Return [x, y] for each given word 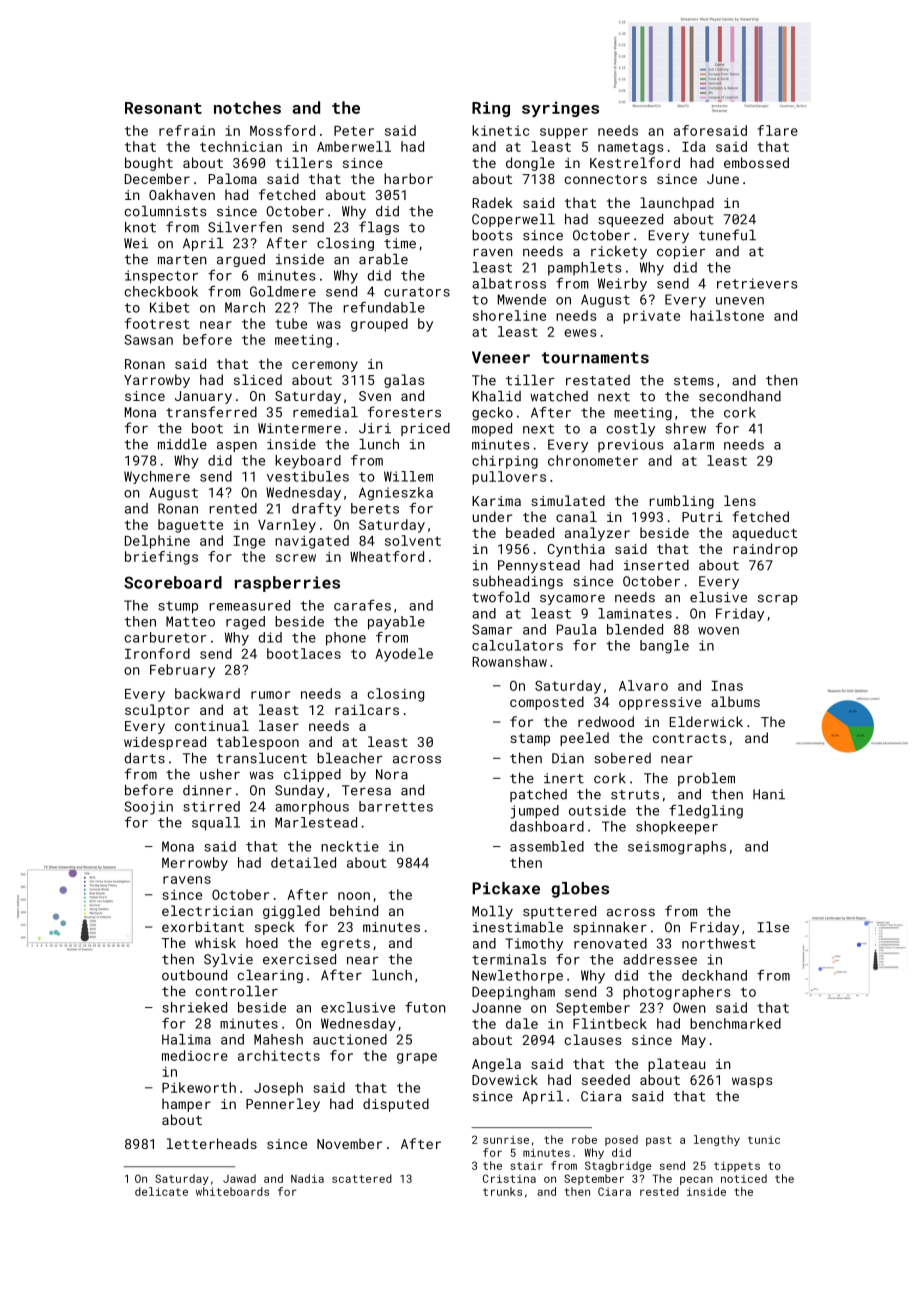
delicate [161, 1191]
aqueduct [764, 534]
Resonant [163, 108]
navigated [312, 542]
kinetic [500, 130]
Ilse [773, 927]
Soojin [149, 808]
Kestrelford [635, 162]
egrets [345, 945]
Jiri [375, 428]
